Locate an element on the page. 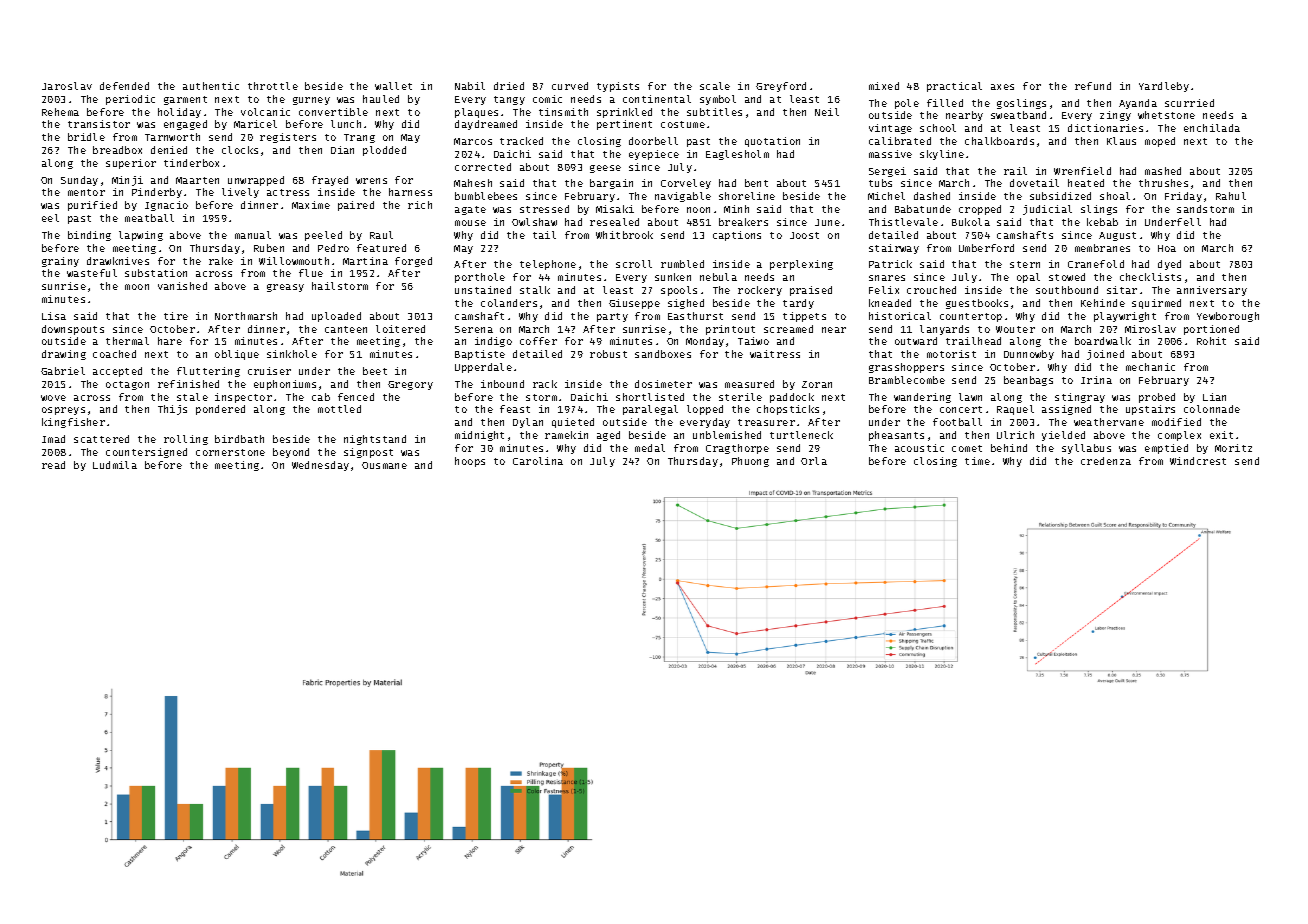 Image resolution: width=1308 pixels, height=924 pixels. robust is located at coordinates (608, 354).
